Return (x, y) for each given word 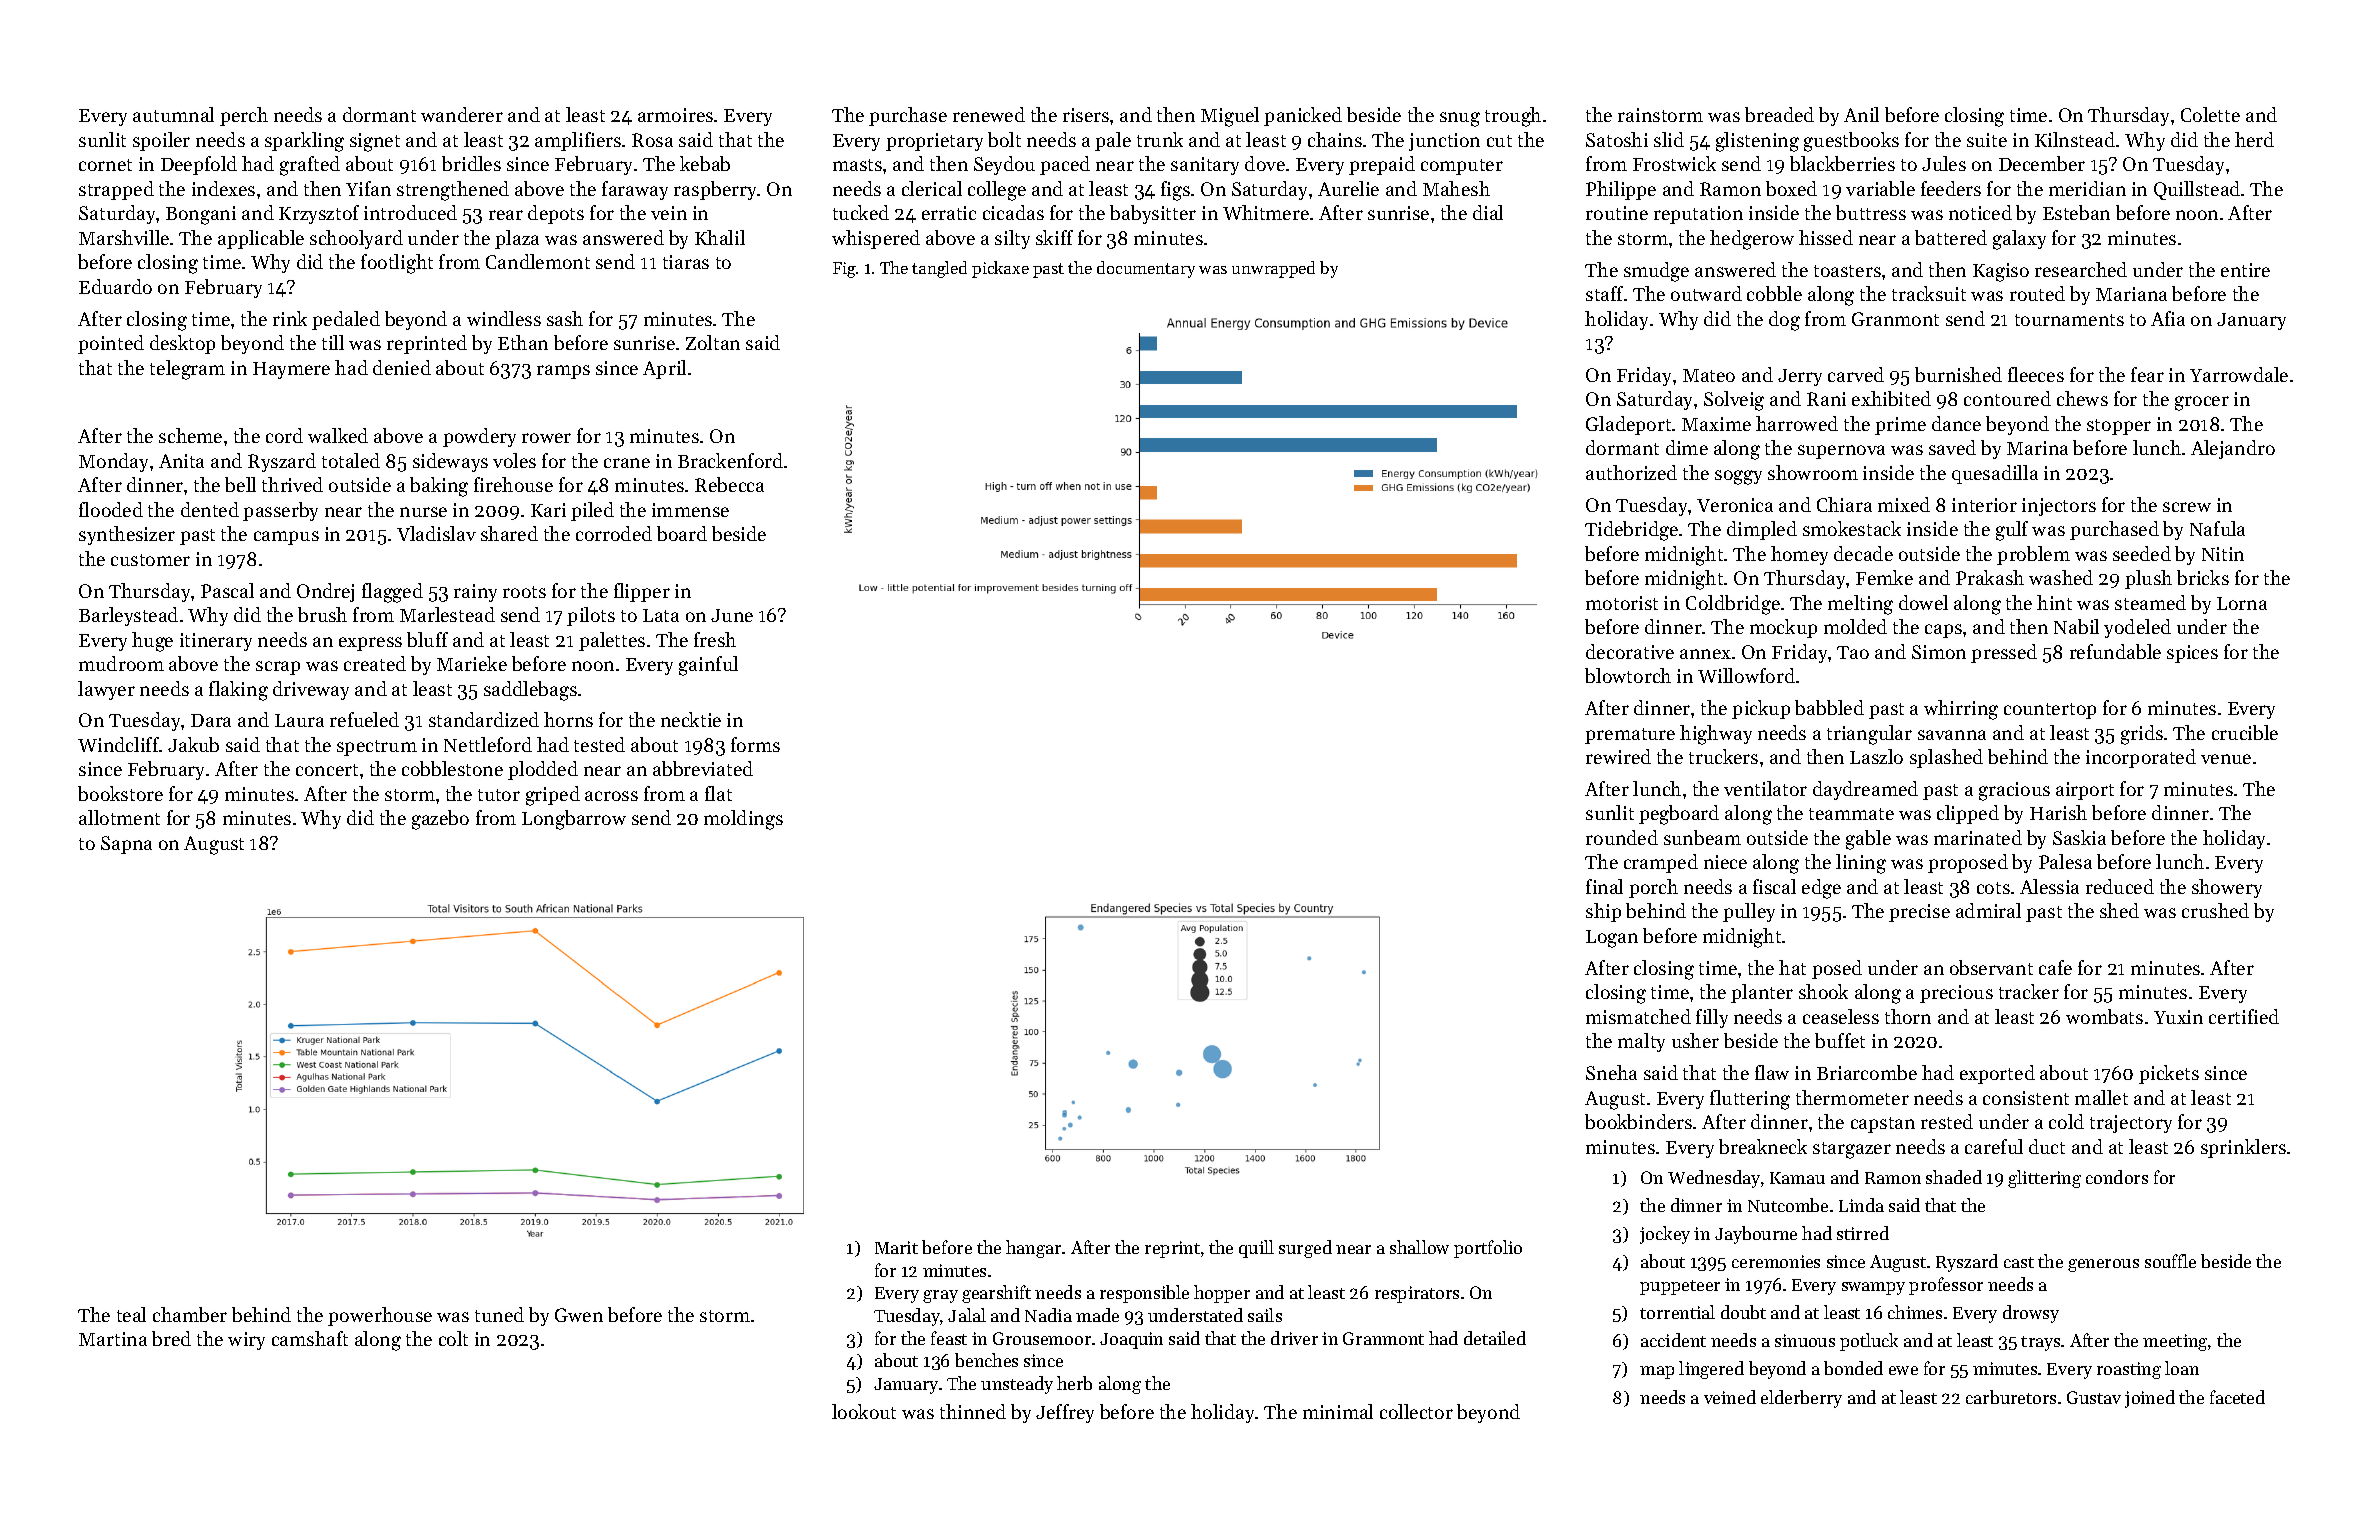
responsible (1144, 1294)
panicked (1303, 116)
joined (2150, 1399)
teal (131, 1314)
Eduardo (115, 286)
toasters (1847, 271)
